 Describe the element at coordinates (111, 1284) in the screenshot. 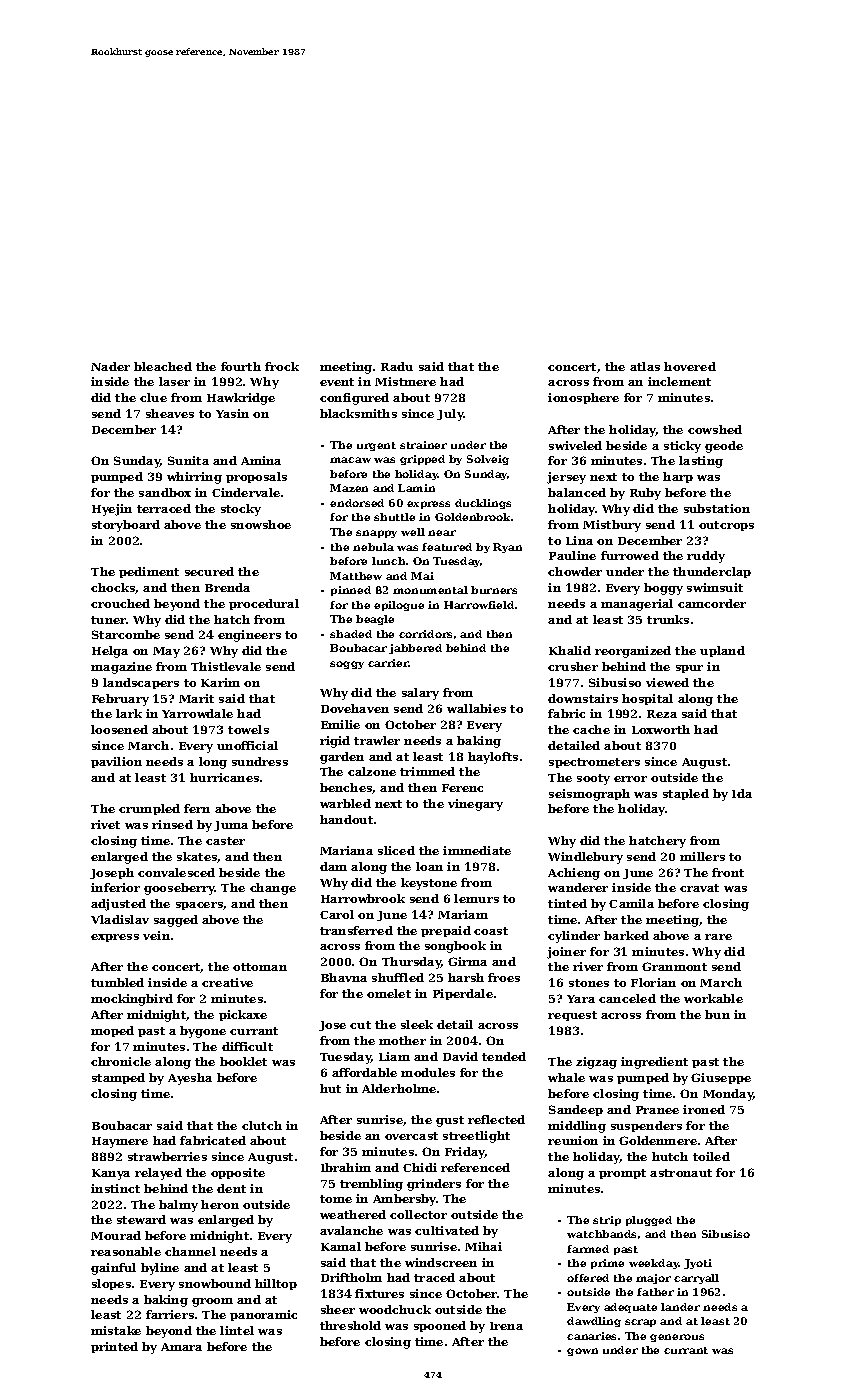

I see `slopes` at that location.
